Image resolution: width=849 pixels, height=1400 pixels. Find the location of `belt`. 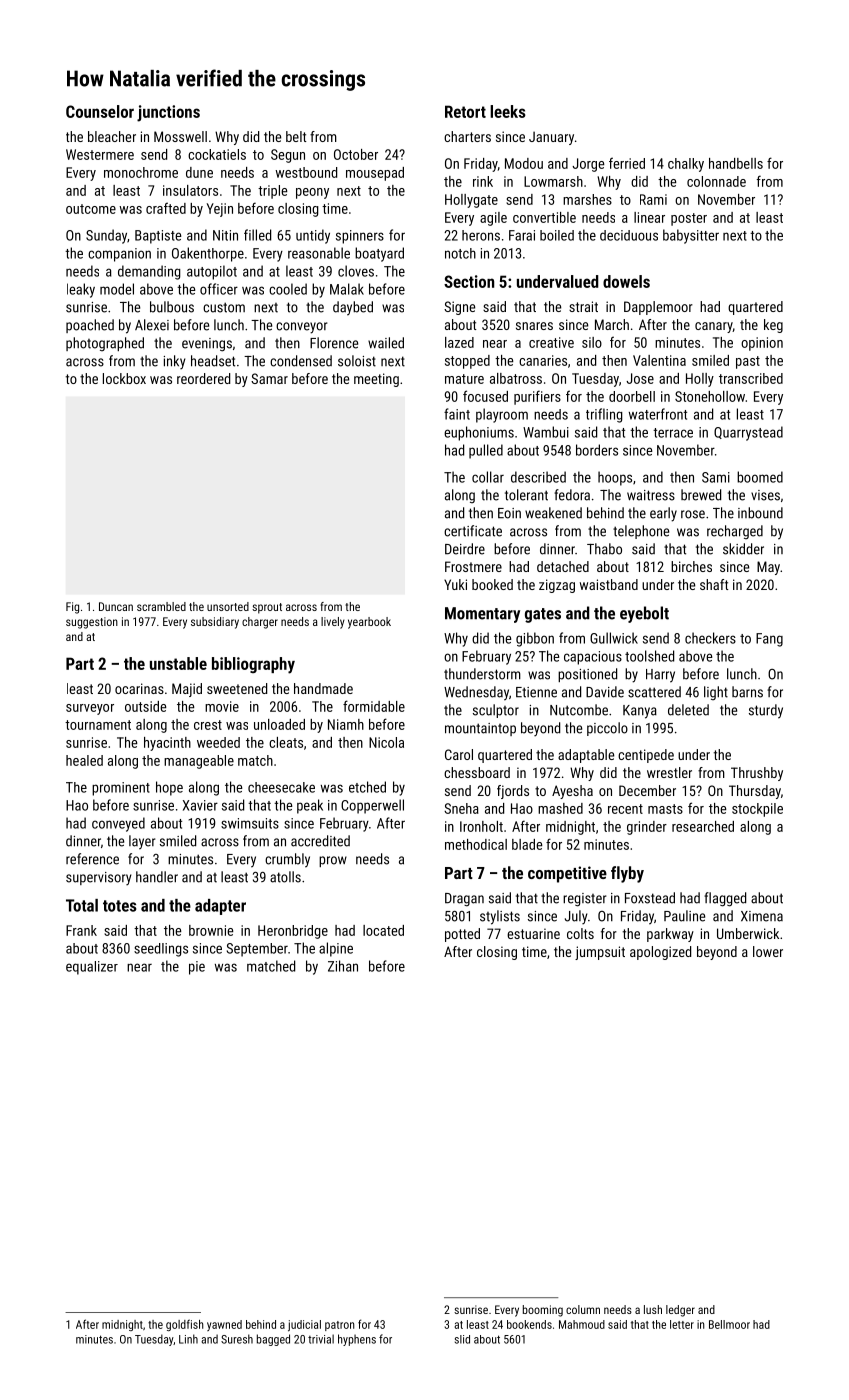

belt is located at coordinates (296, 136).
